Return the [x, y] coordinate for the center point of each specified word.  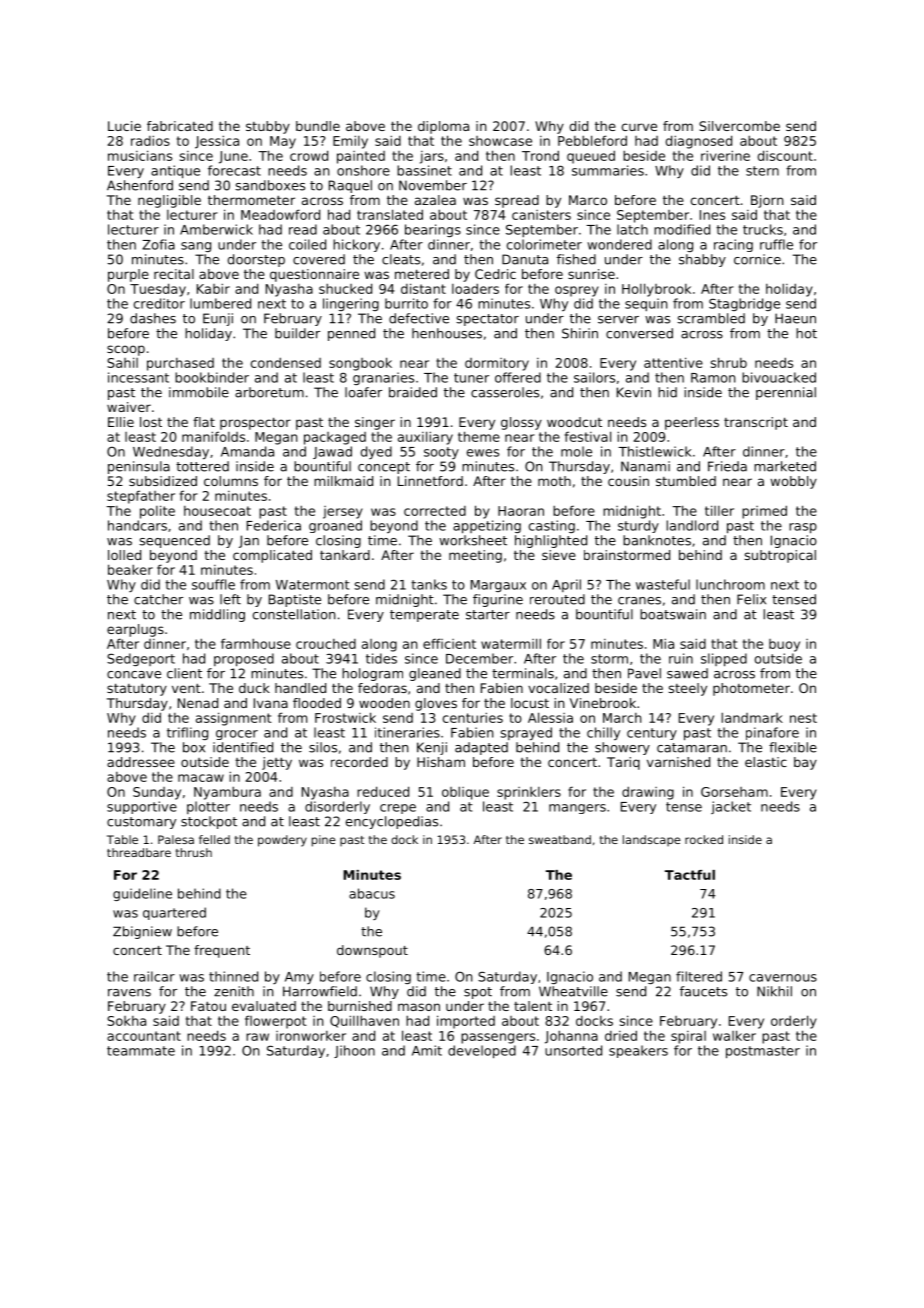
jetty [277, 763]
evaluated [264, 1006]
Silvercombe [739, 126]
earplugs [135, 630]
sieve [559, 555]
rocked [704, 839]
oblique [465, 793]
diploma [443, 127]
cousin [628, 481]
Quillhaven [364, 1021]
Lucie [124, 126]
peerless [692, 423]
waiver [129, 407]
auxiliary [425, 438]
